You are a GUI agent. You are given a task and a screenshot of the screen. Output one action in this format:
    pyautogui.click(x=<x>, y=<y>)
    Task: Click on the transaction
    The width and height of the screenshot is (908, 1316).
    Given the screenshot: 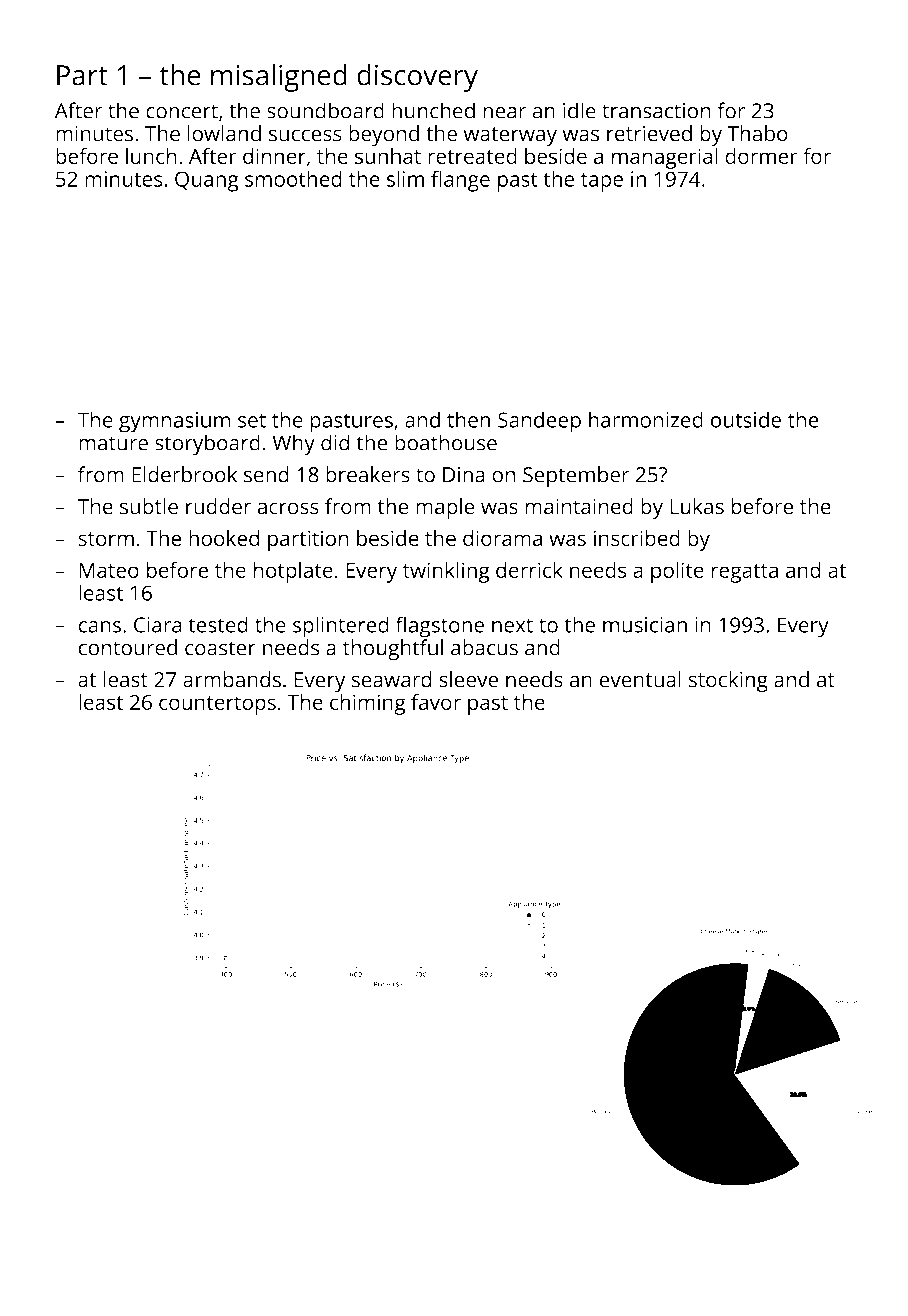 What is the action you would take?
    pyautogui.click(x=656, y=111)
